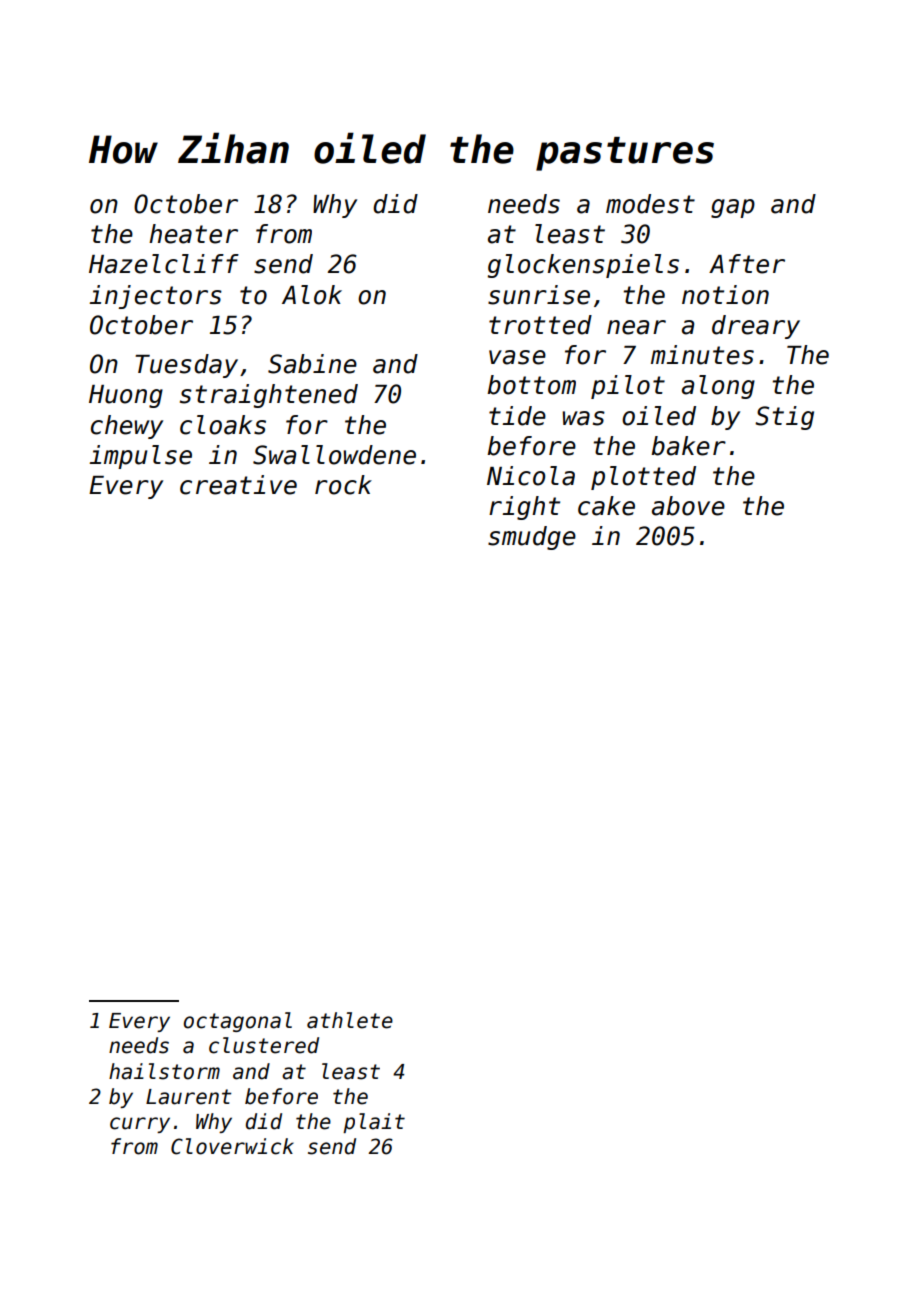 Image resolution: width=924 pixels, height=1311 pixels. What do you see at coordinates (374, 1123) in the screenshot?
I see `plait` at bounding box center [374, 1123].
